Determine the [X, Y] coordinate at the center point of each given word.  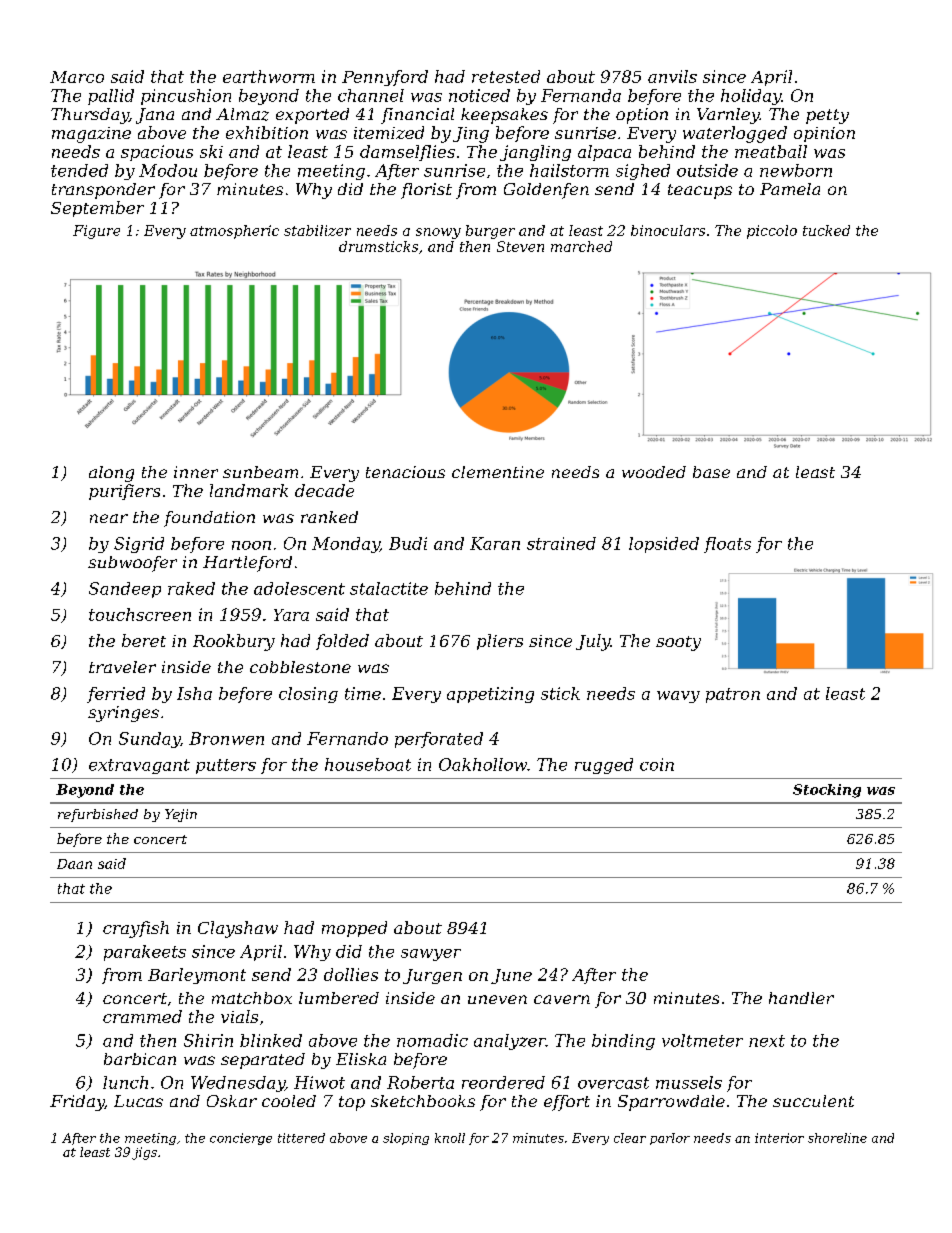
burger [490, 232]
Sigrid [139, 545]
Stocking [827, 791]
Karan [495, 543]
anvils [672, 76]
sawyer [431, 955]
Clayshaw [238, 929]
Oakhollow [483, 764]
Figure [96, 232]
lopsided [664, 545]
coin [657, 764]
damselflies [407, 153]
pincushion [186, 97]
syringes [123, 714]
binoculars [668, 230]
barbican [140, 1059]
